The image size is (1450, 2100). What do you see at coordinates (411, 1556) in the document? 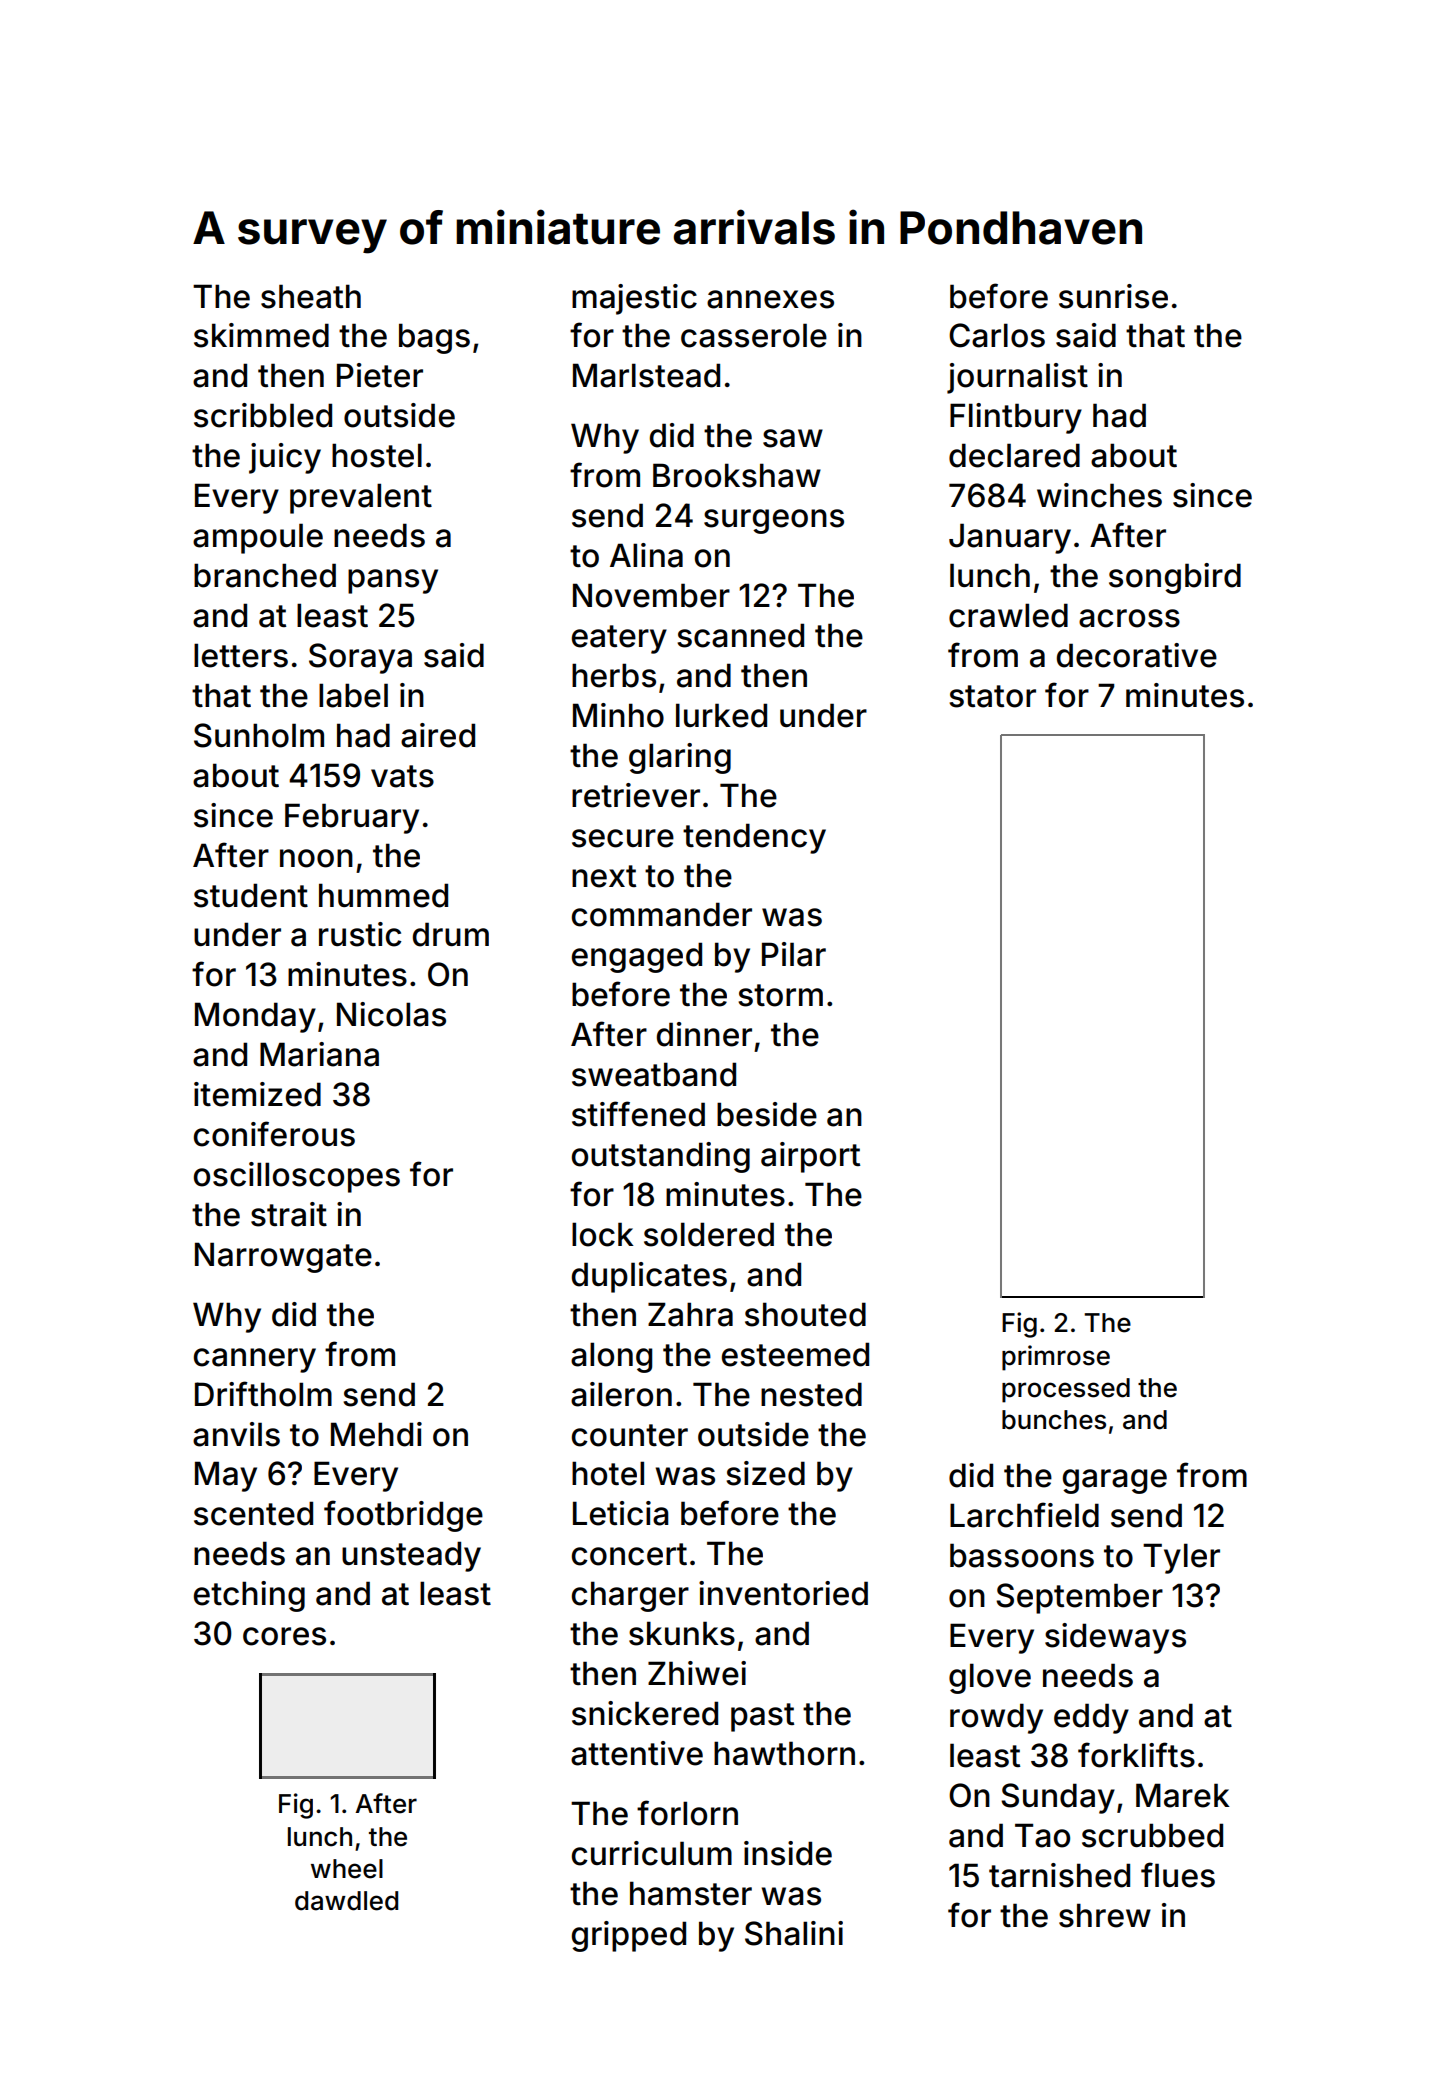
I see `unsteady` at bounding box center [411, 1556].
